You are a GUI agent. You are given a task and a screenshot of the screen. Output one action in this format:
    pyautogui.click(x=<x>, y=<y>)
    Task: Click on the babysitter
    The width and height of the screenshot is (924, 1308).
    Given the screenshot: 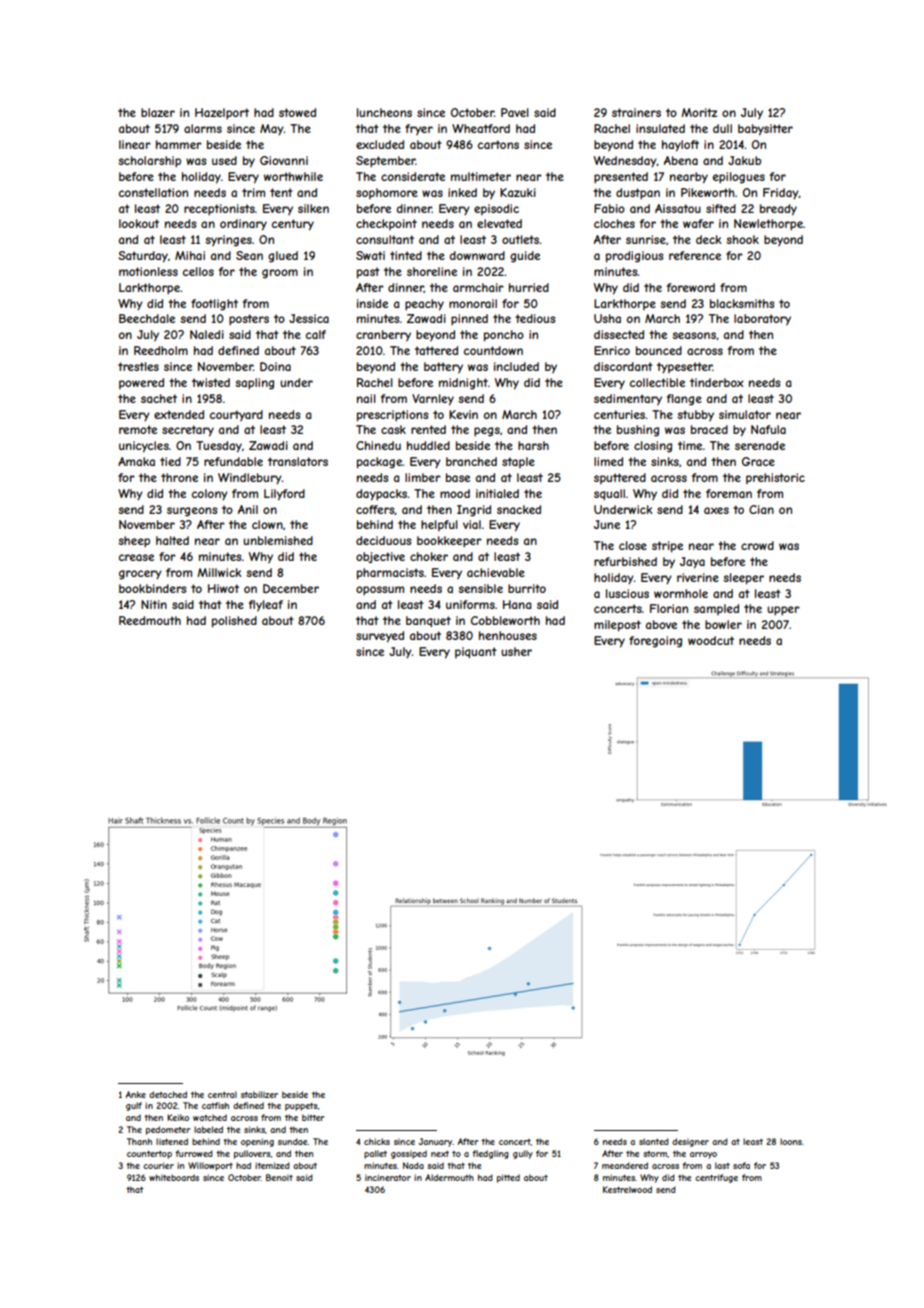 What is the action you would take?
    pyautogui.click(x=765, y=130)
